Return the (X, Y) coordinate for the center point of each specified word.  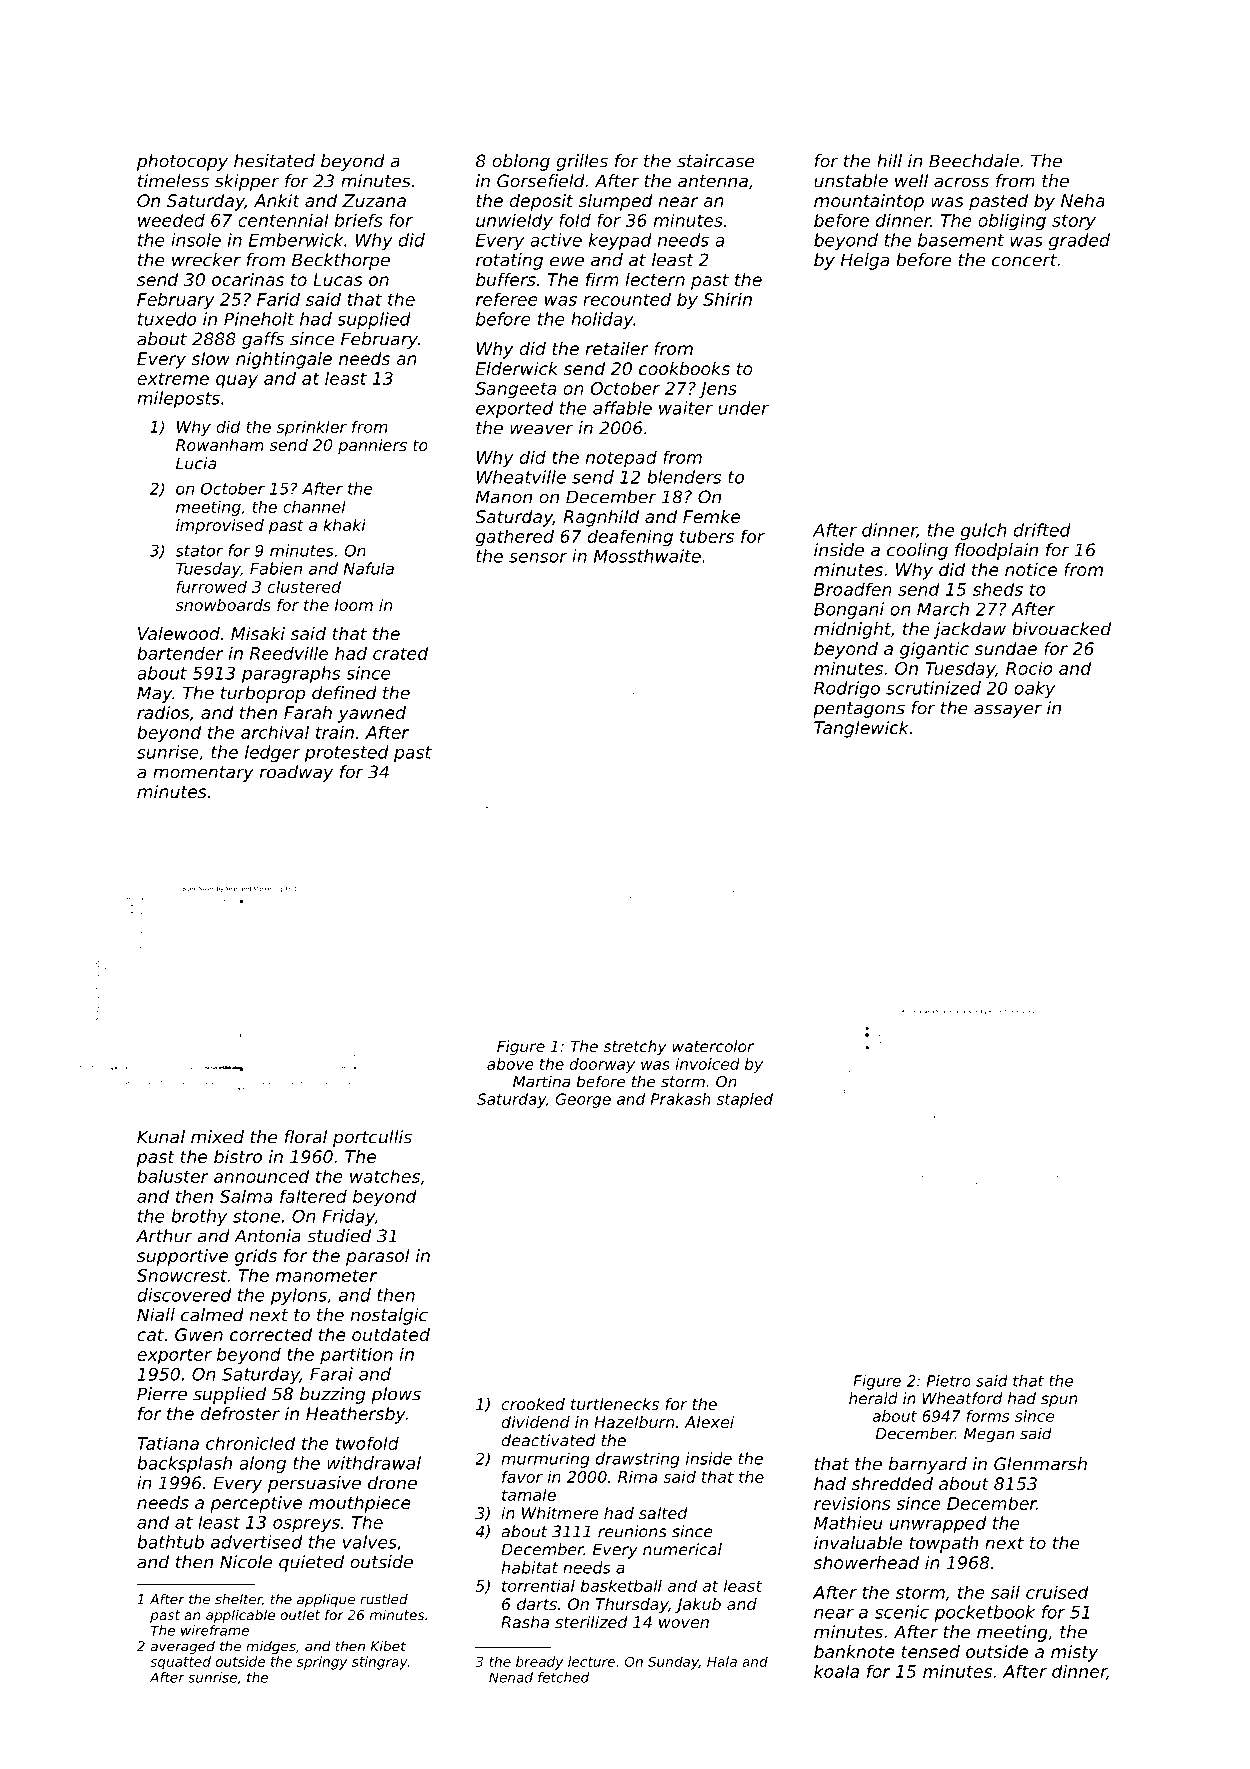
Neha (1083, 200)
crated (400, 653)
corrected (271, 1334)
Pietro (949, 1381)
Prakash (681, 1099)
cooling (917, 551)
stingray (379, 1663)
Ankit (277, 200)
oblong (521, 162)
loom (354, 605)
